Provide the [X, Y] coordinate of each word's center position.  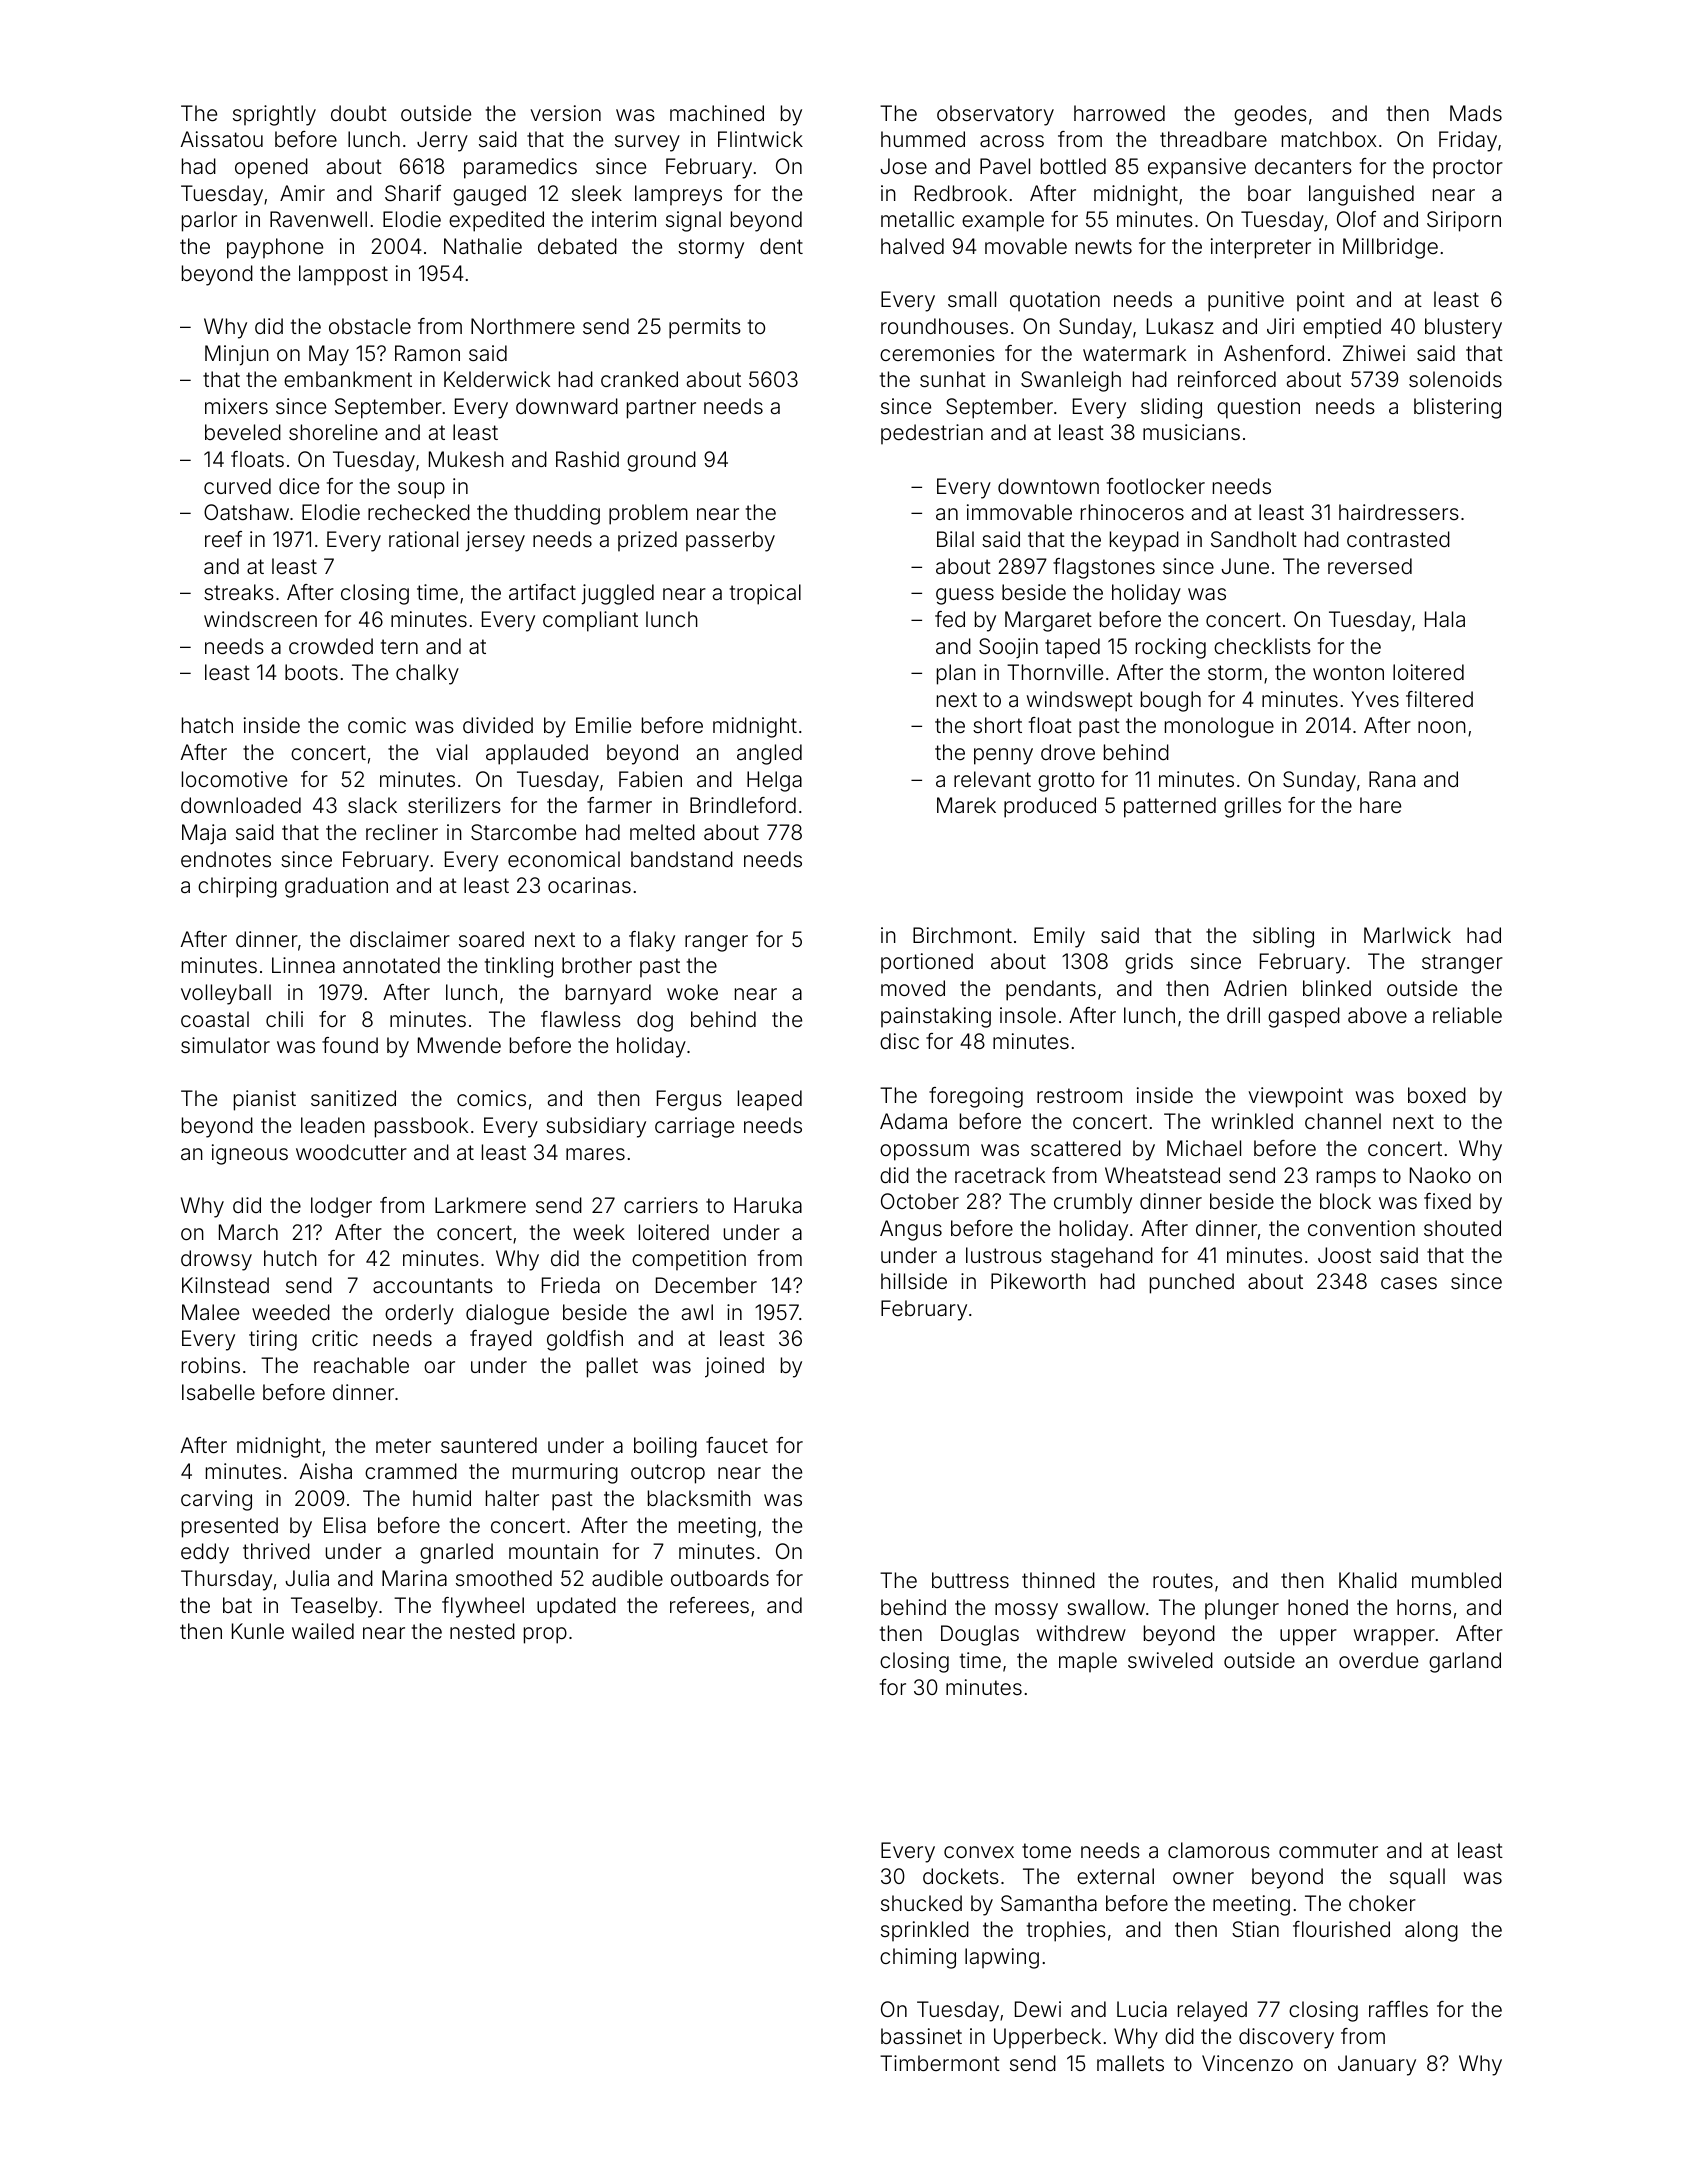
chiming [918, 1958]
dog [655, 1021]
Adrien [1255, 988]
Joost [1344, 1255]
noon [1442, 727]
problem [648, 514]
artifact [542, 592]
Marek [966, 805]
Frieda [571, 1285]
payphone [275, 248]
